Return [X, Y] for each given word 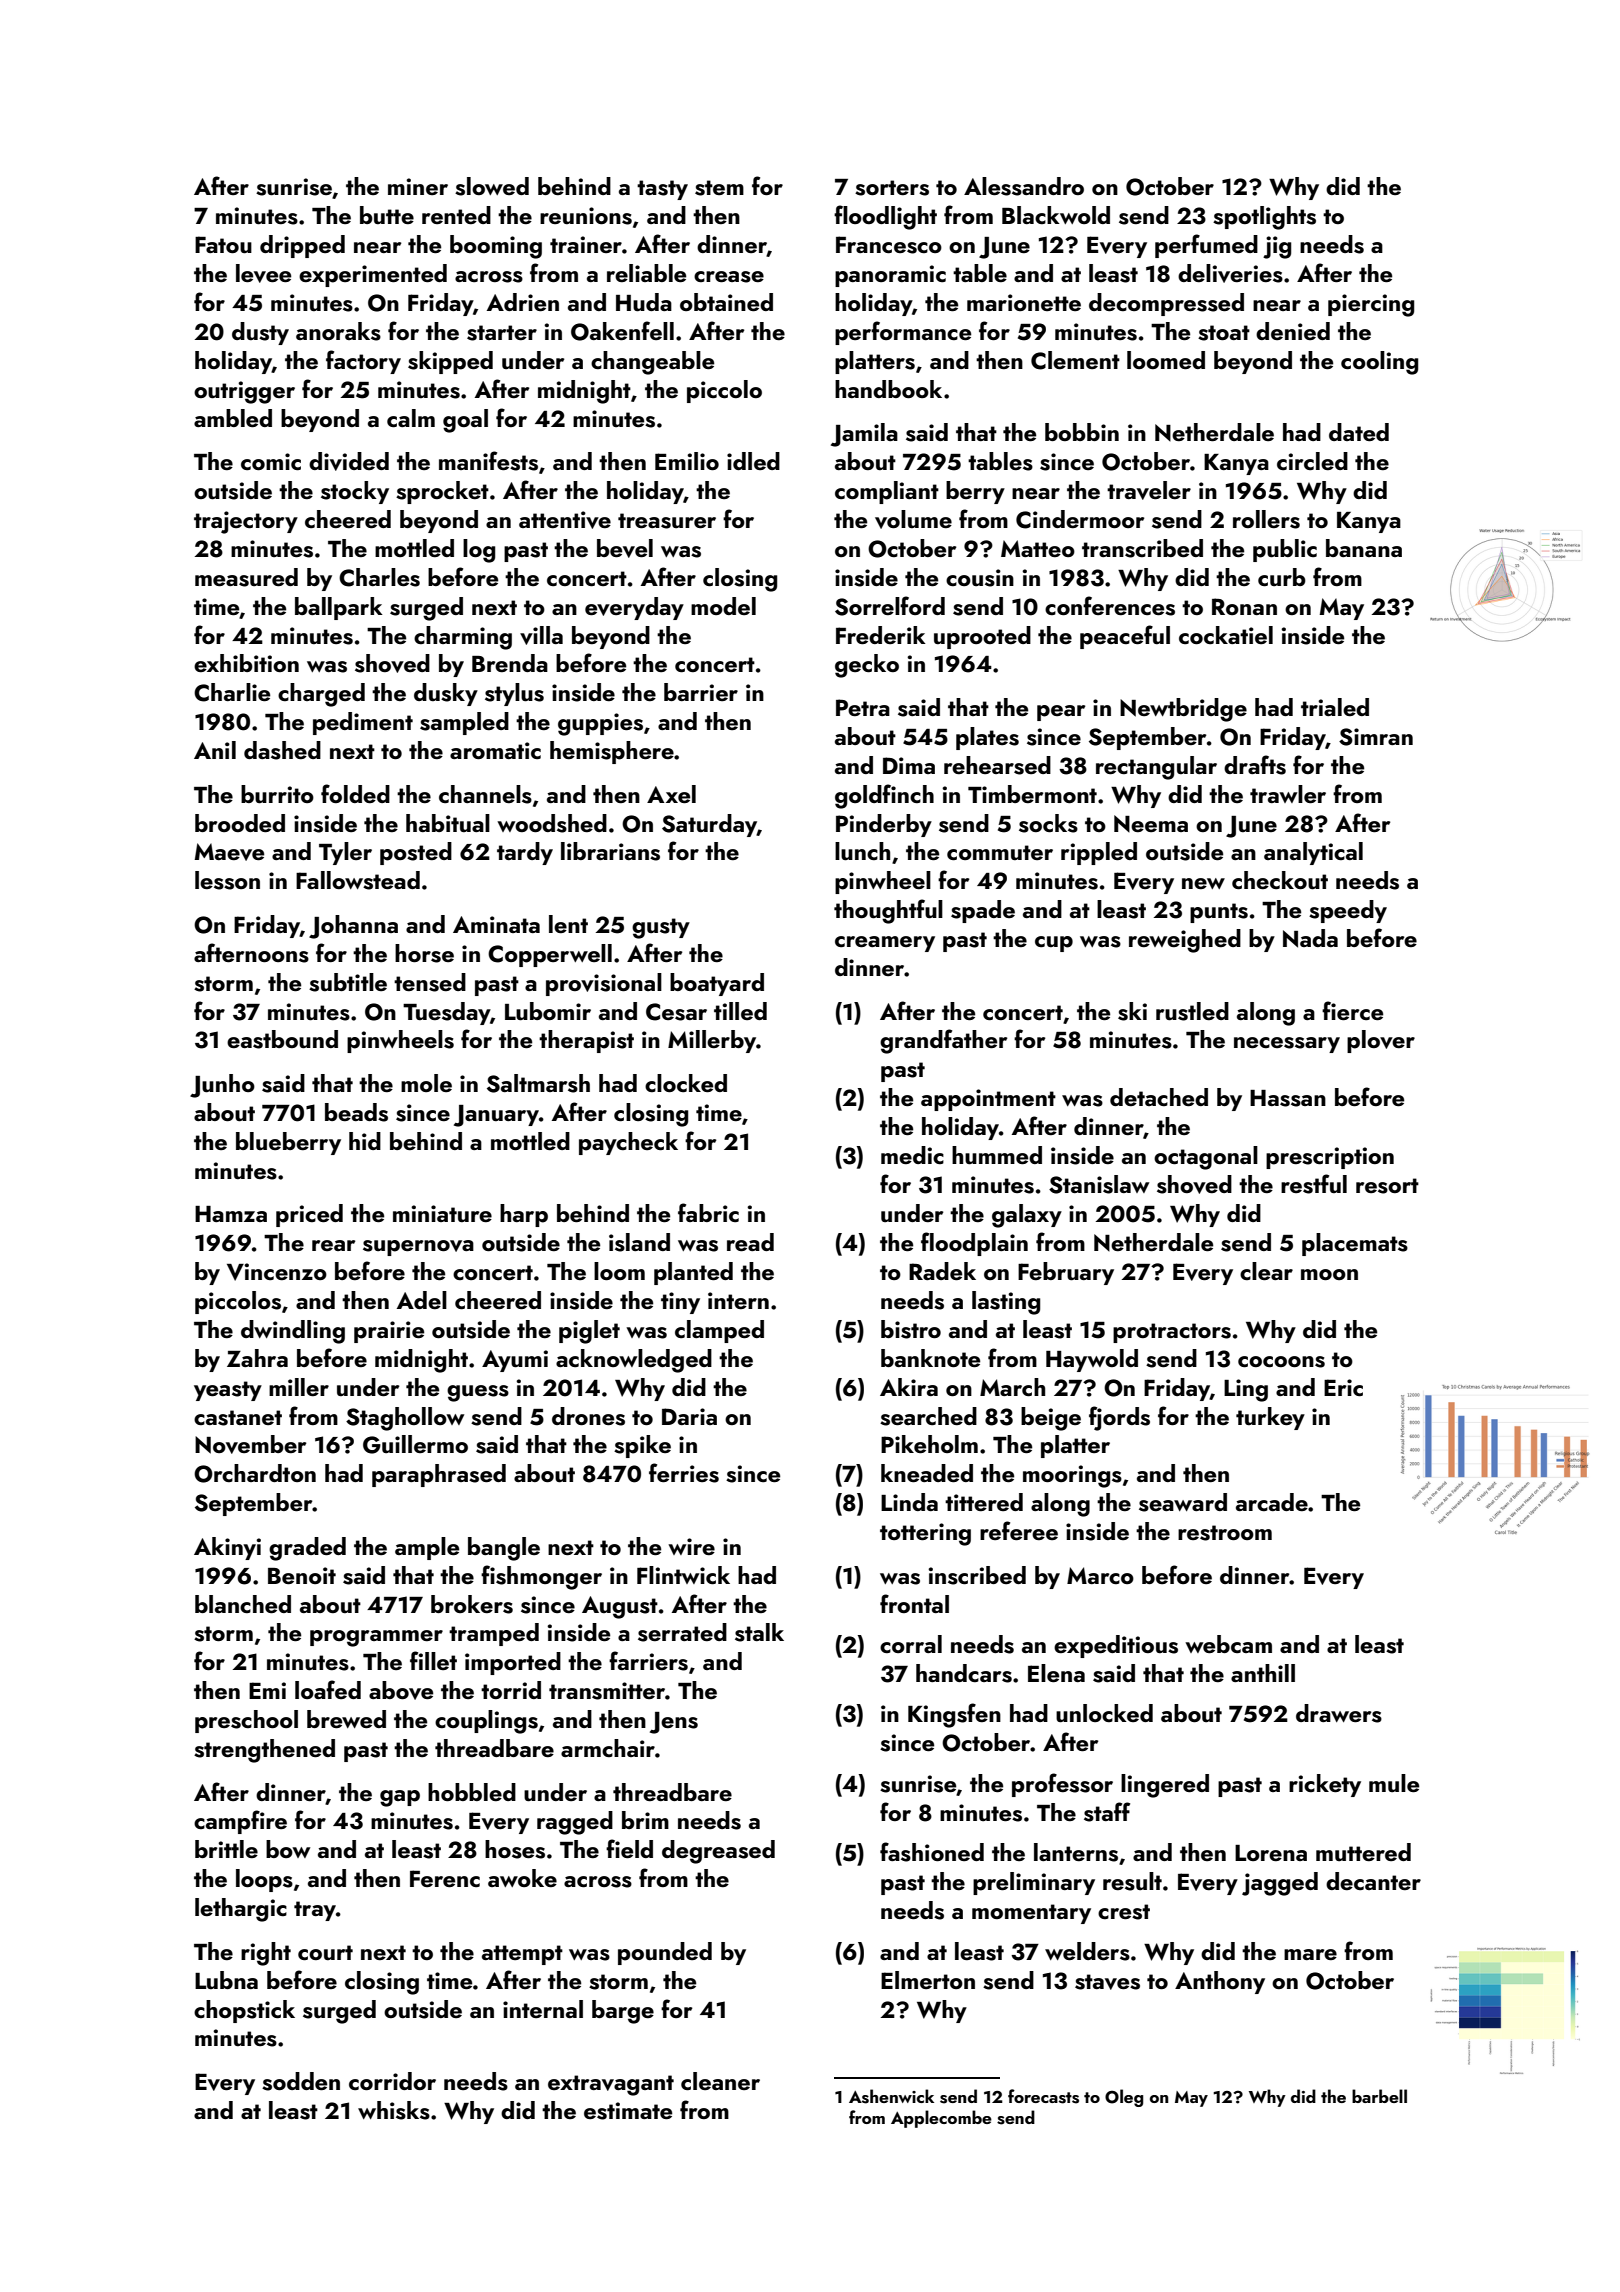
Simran [1376, 737]
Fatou [223, 245]
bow [288, 1849]
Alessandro [1024, 186]
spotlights [1264, 218]
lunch [862, 851]
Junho [222, 1086]
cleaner [720, 2081]
